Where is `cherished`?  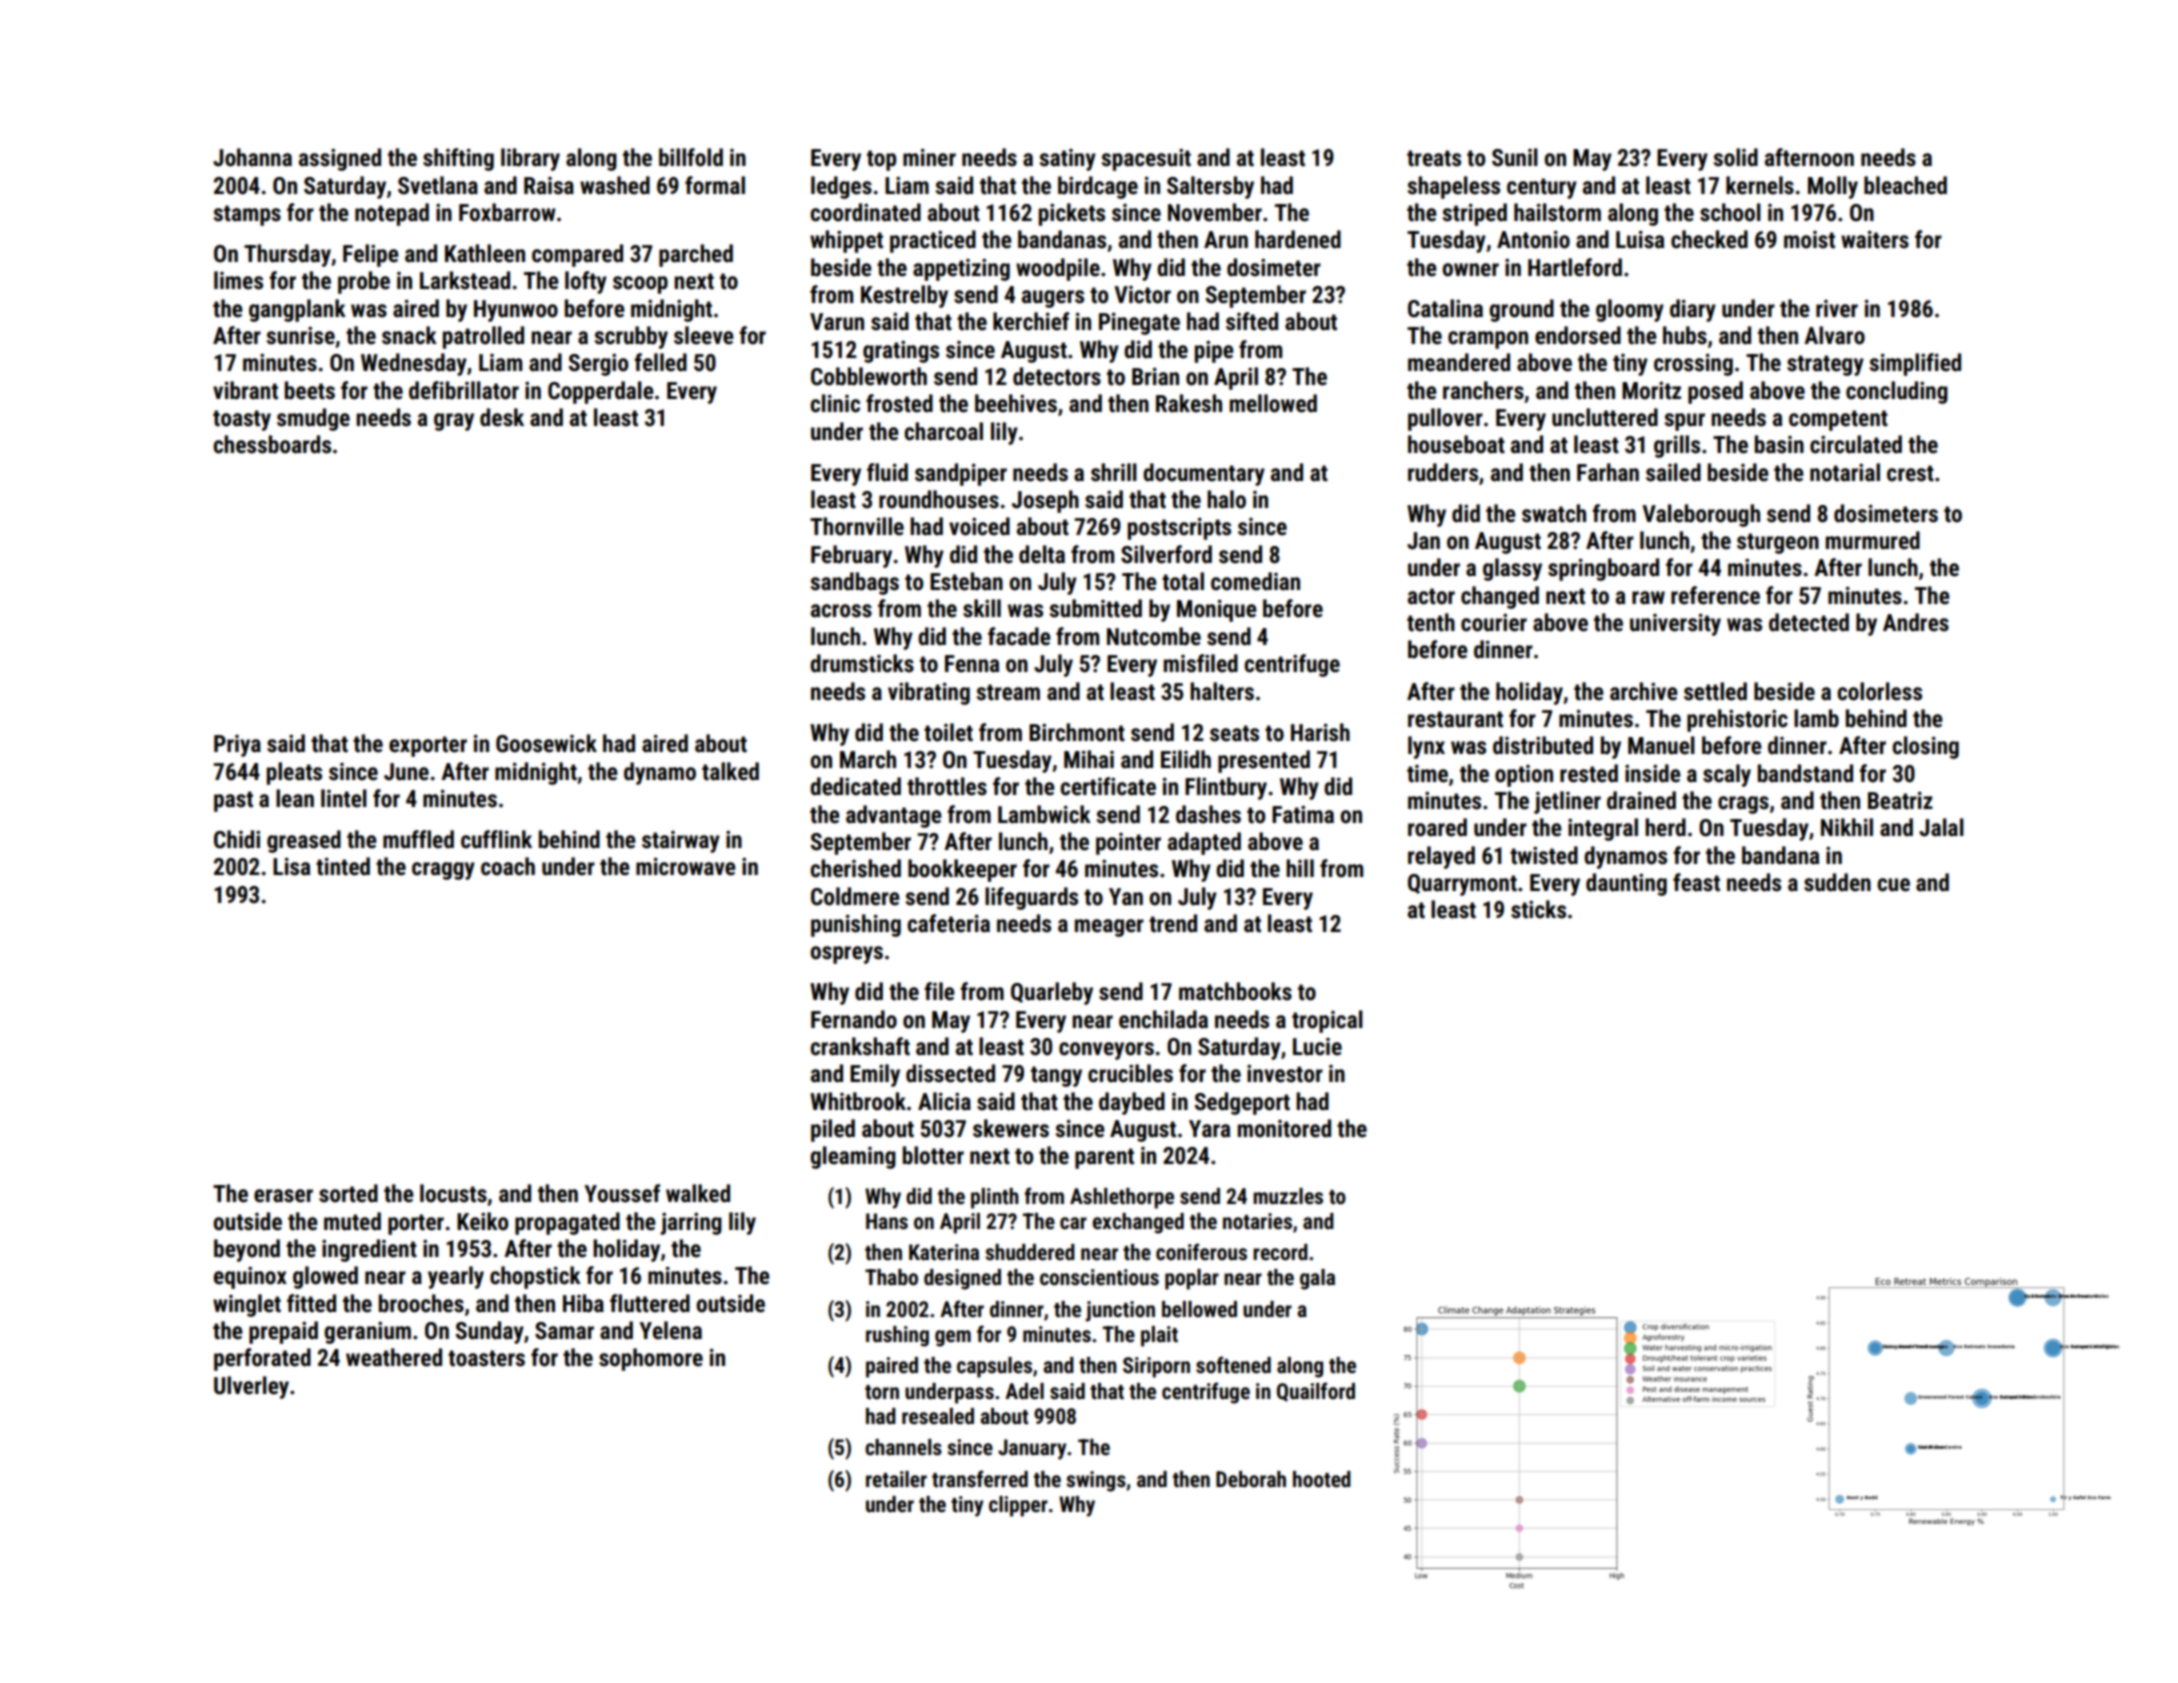 cherished is located at coordinates (855, 868).
